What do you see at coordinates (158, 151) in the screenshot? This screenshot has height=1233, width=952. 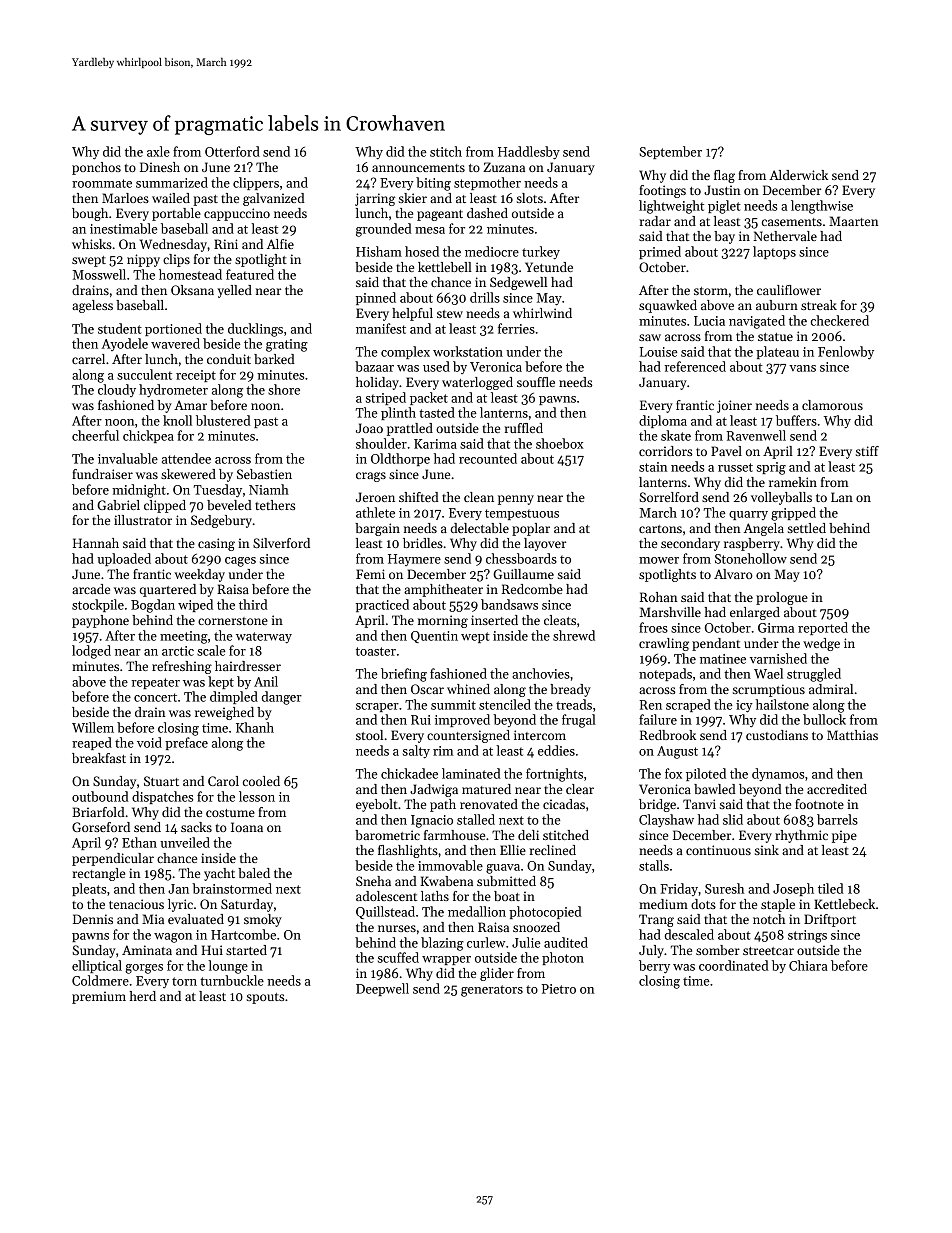 I see `axle` at bounding box center [158, 151].
